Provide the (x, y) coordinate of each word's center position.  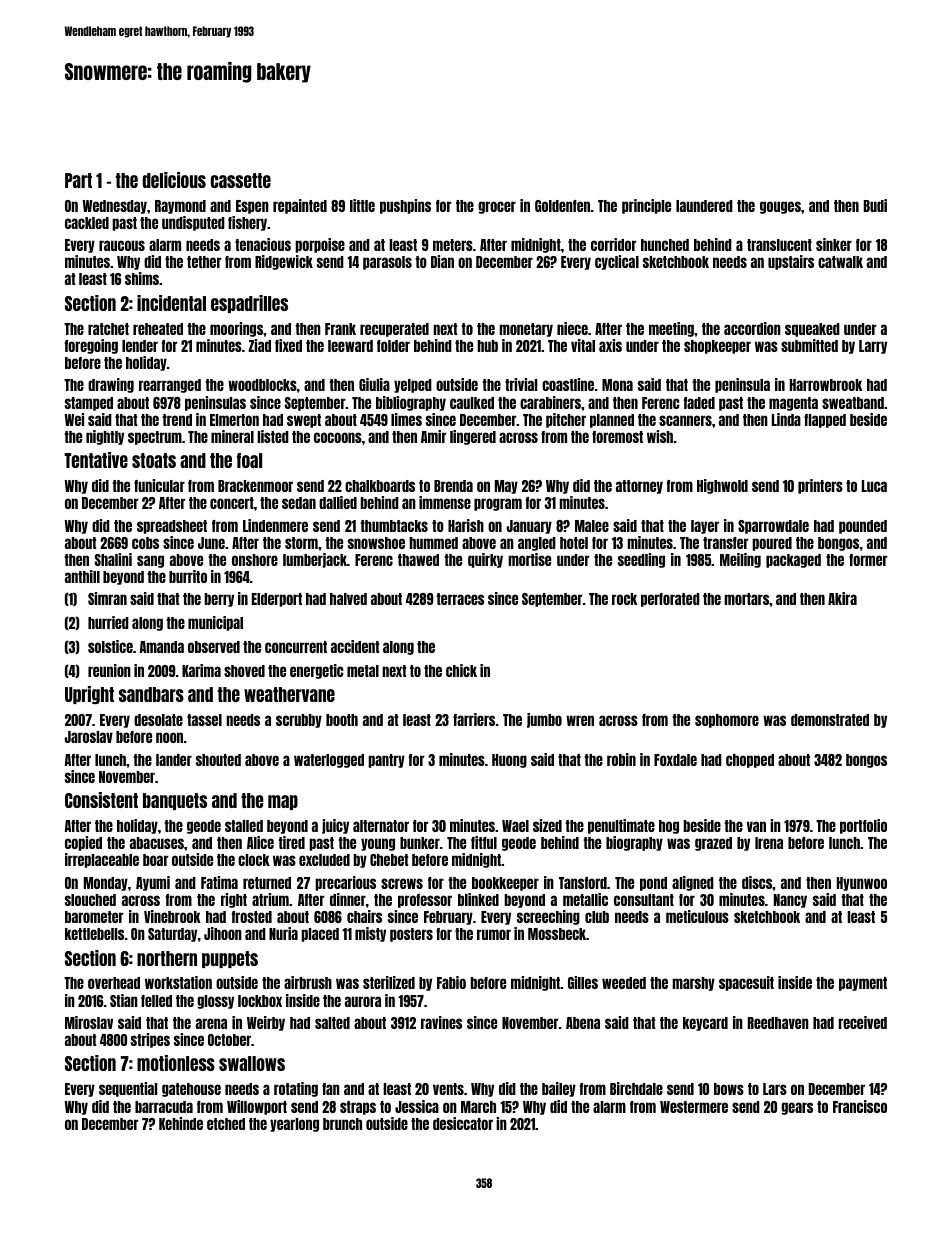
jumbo (544, 720)
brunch (342, 1124)
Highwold (722, 486)
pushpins (405, 206)
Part (78, 180)
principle (646, 206)
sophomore (727, 721)
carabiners (550, 402)
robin (621, 759)
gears (797, 1108)
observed (214, 647)
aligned (693, 883)
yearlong (294, 1125)
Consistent (101, 800)
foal (249, 460)
